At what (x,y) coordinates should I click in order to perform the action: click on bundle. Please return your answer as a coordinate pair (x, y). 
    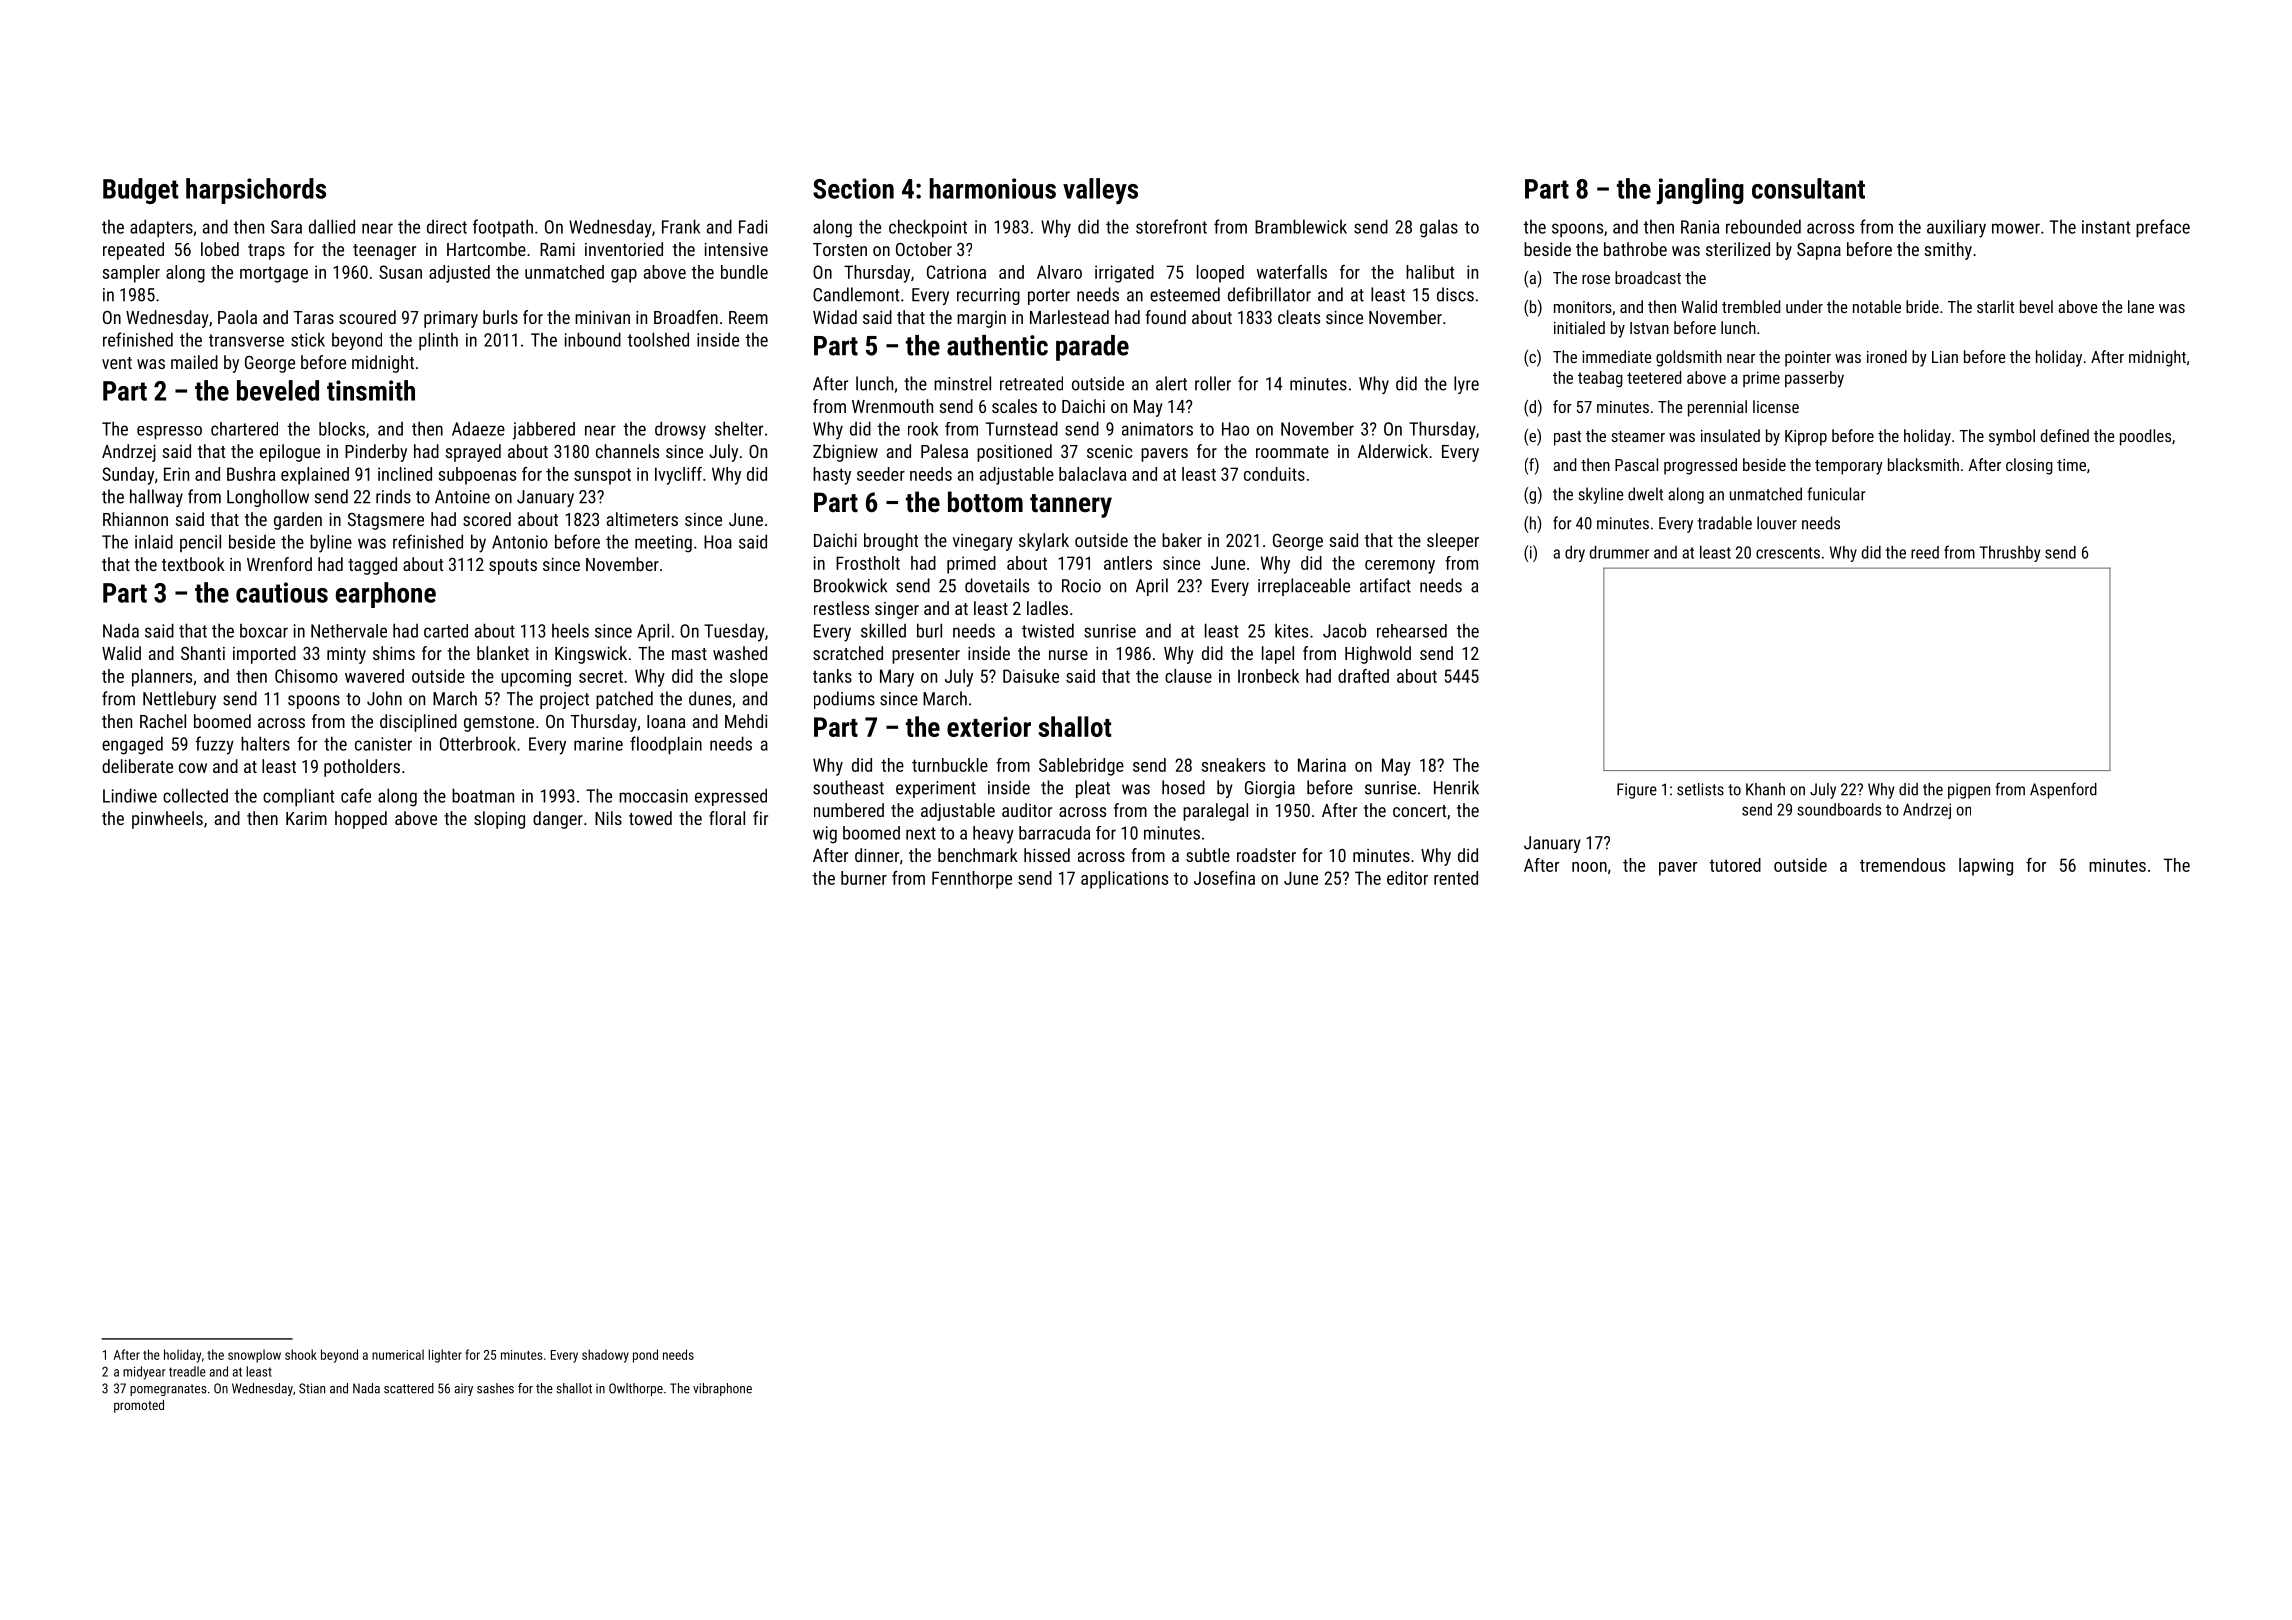
    Looking at the image, I should click on (744, 272).
